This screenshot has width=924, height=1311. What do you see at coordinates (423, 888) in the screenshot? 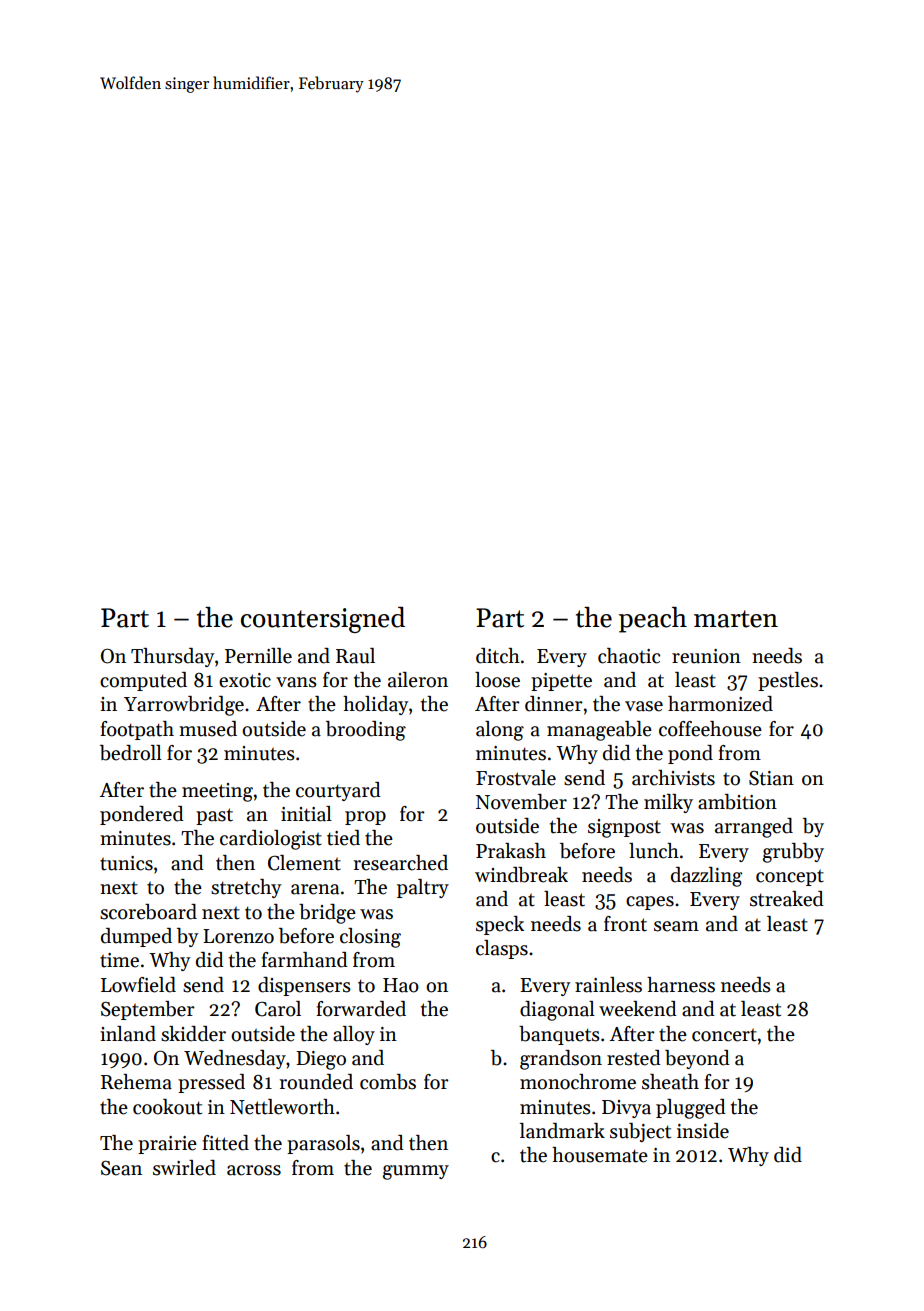
I see `paltry` at bounding box center [423, 888].
